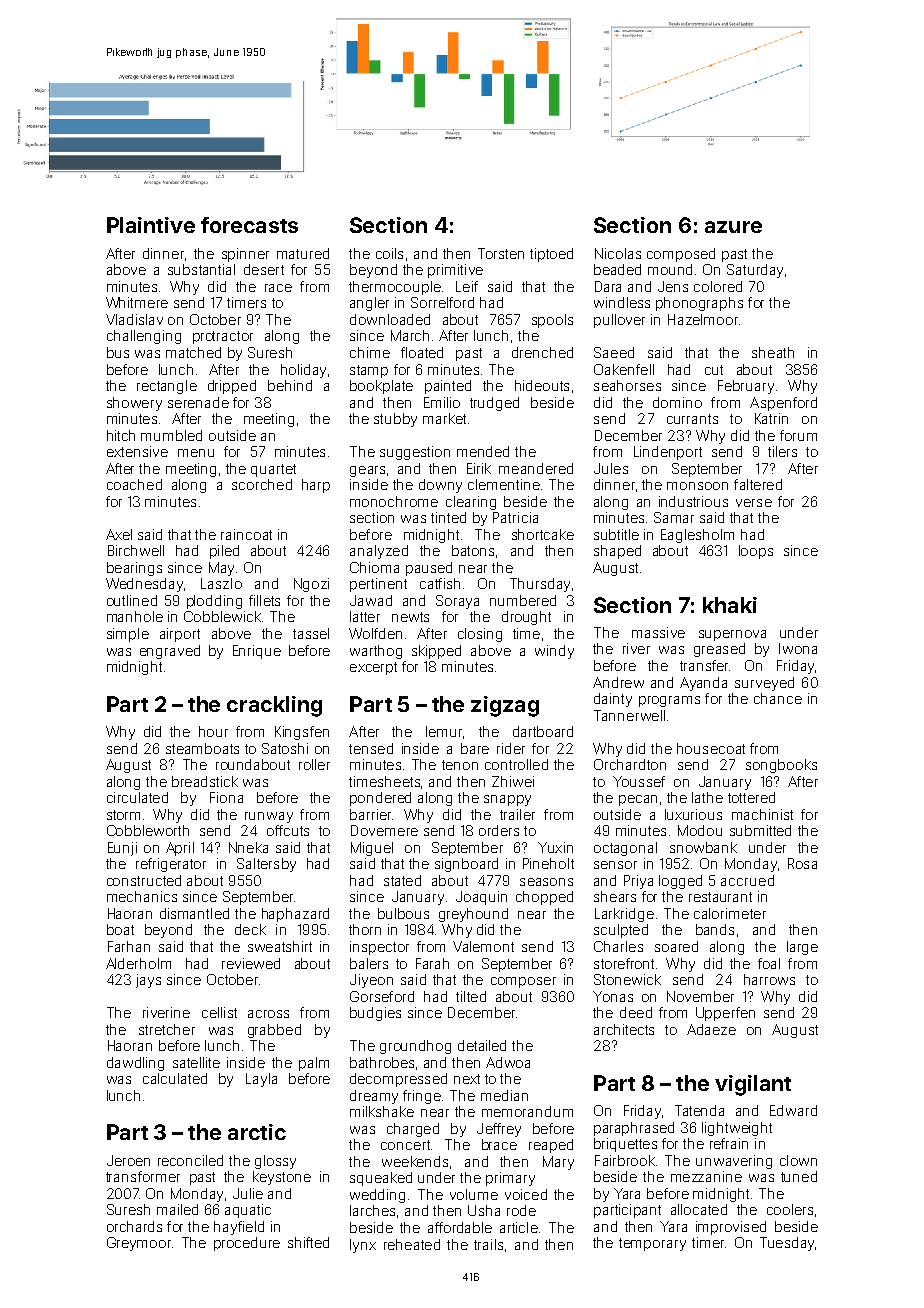 This screenshot has width=924, height=1308. I want to click on forecasts, so click(249, 225).
